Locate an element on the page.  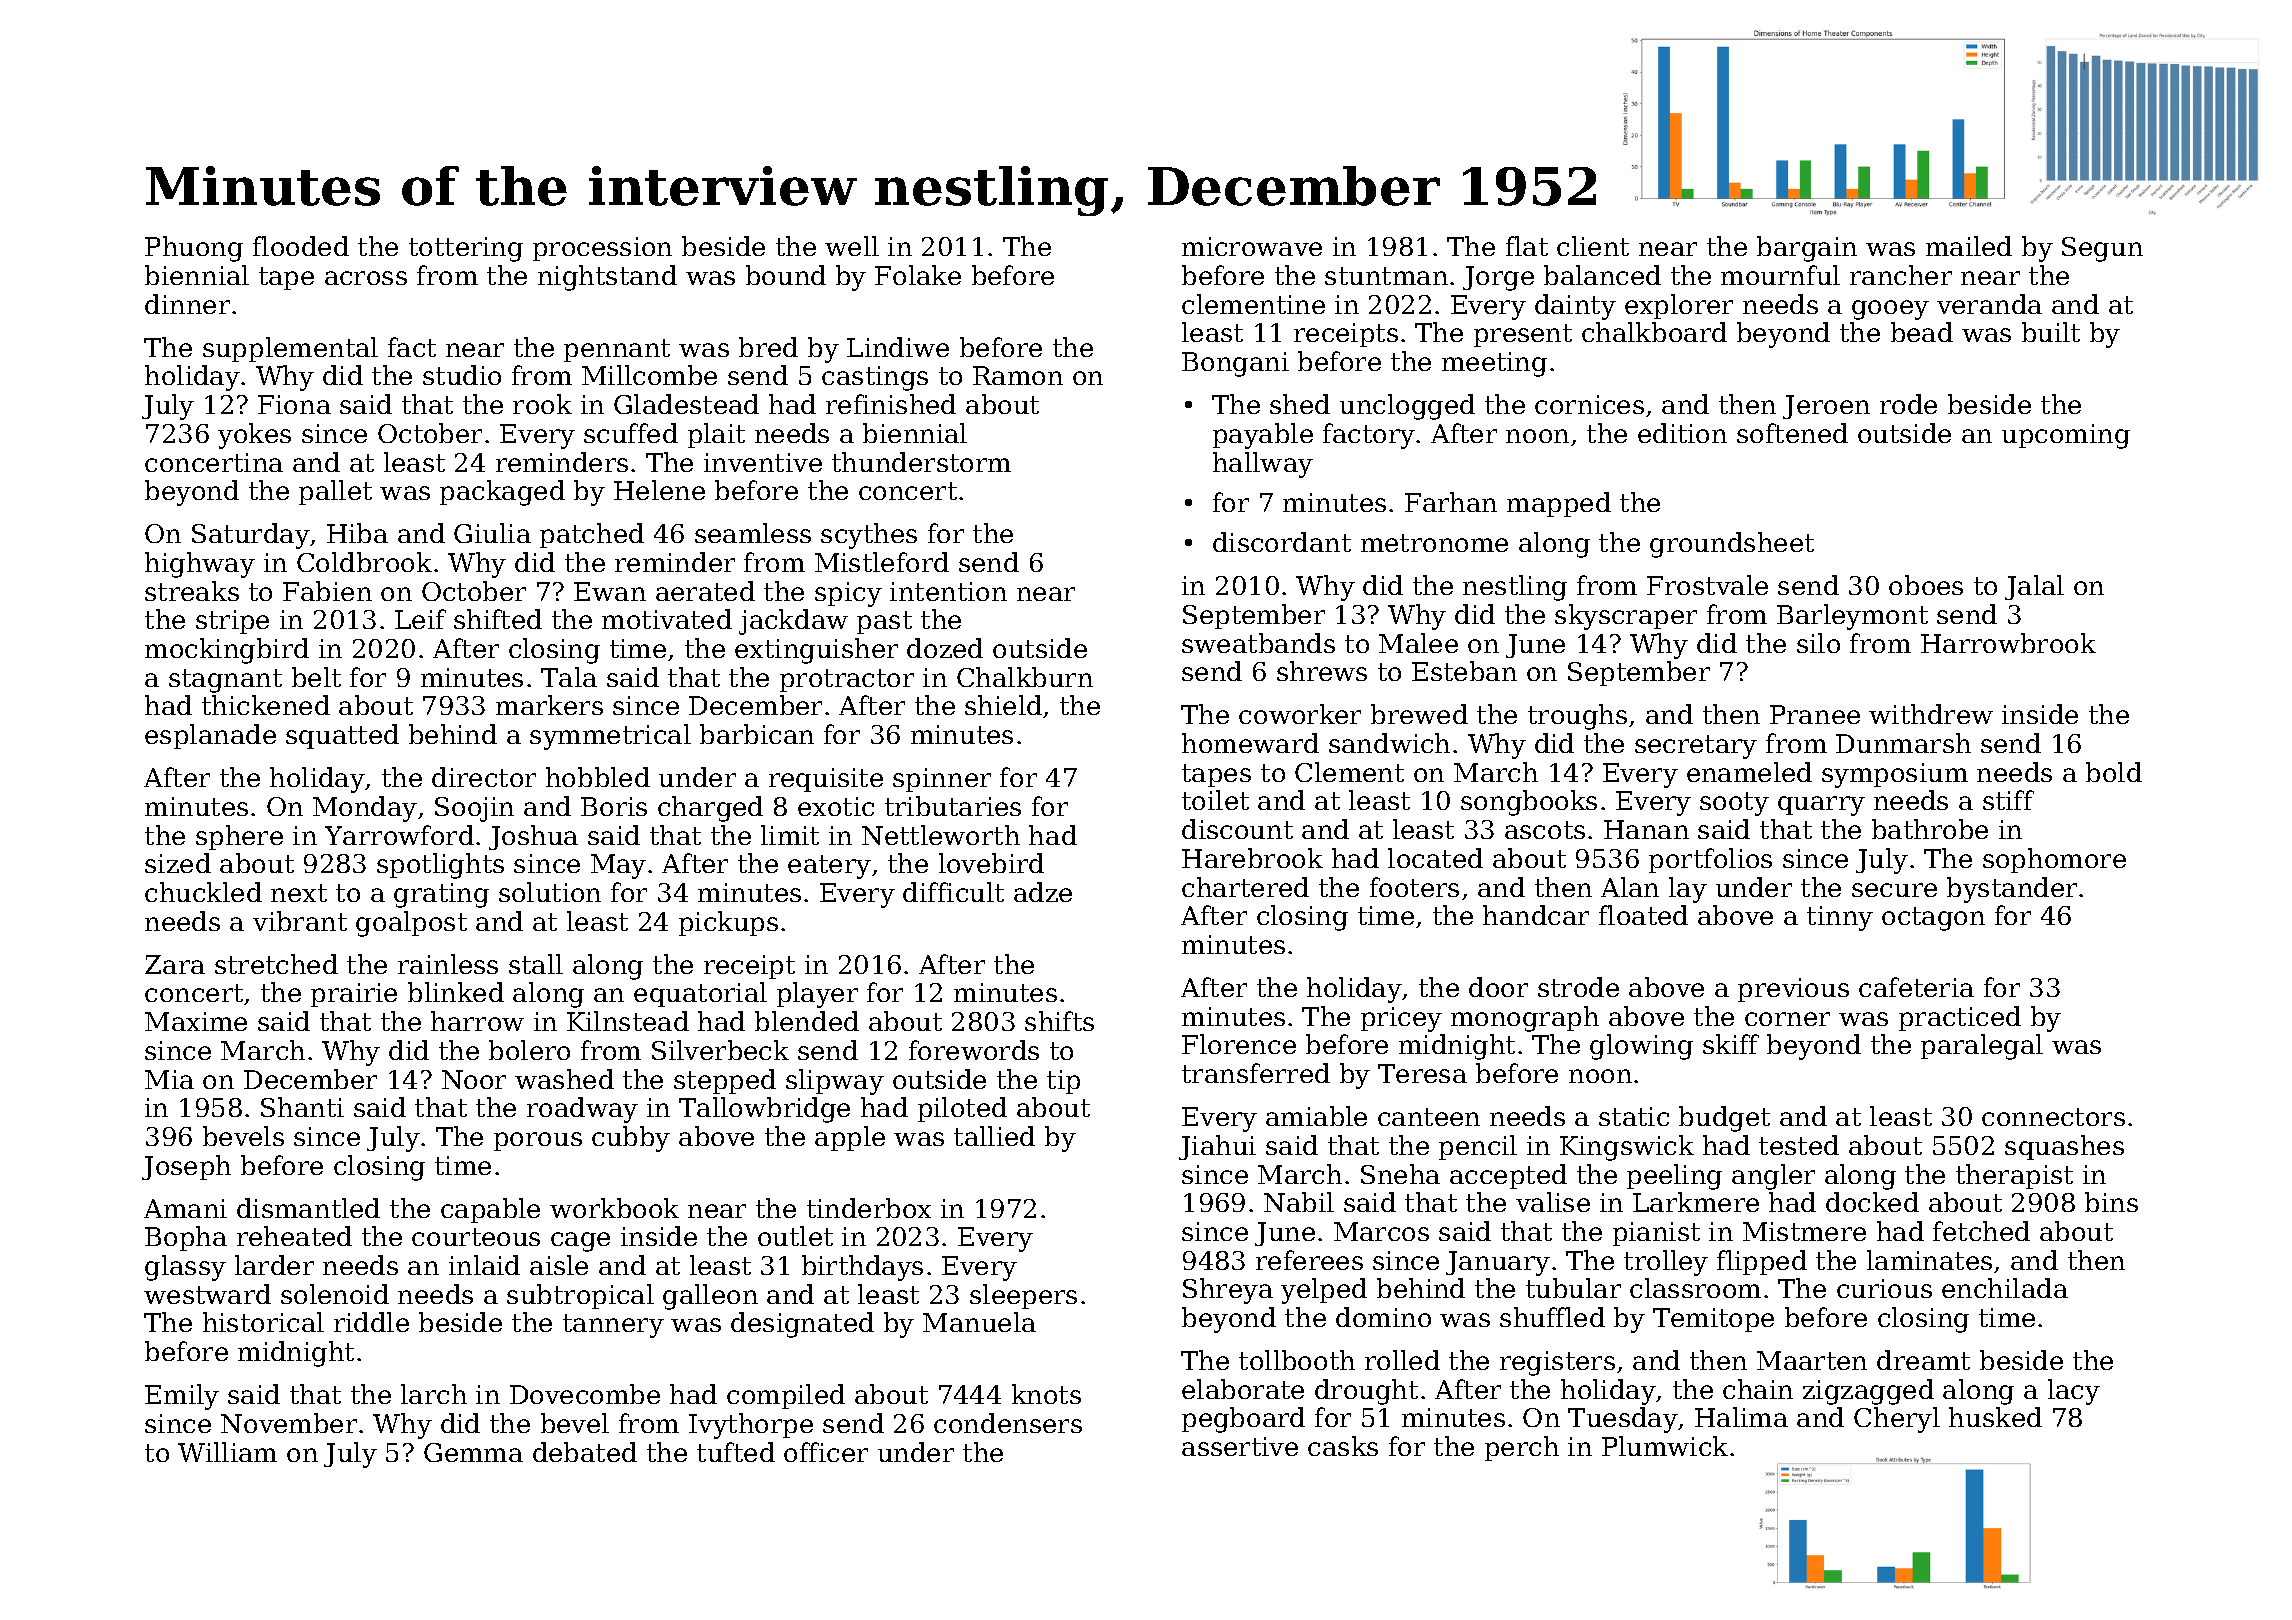
upcoming is located at coordinates (2066, 436).
